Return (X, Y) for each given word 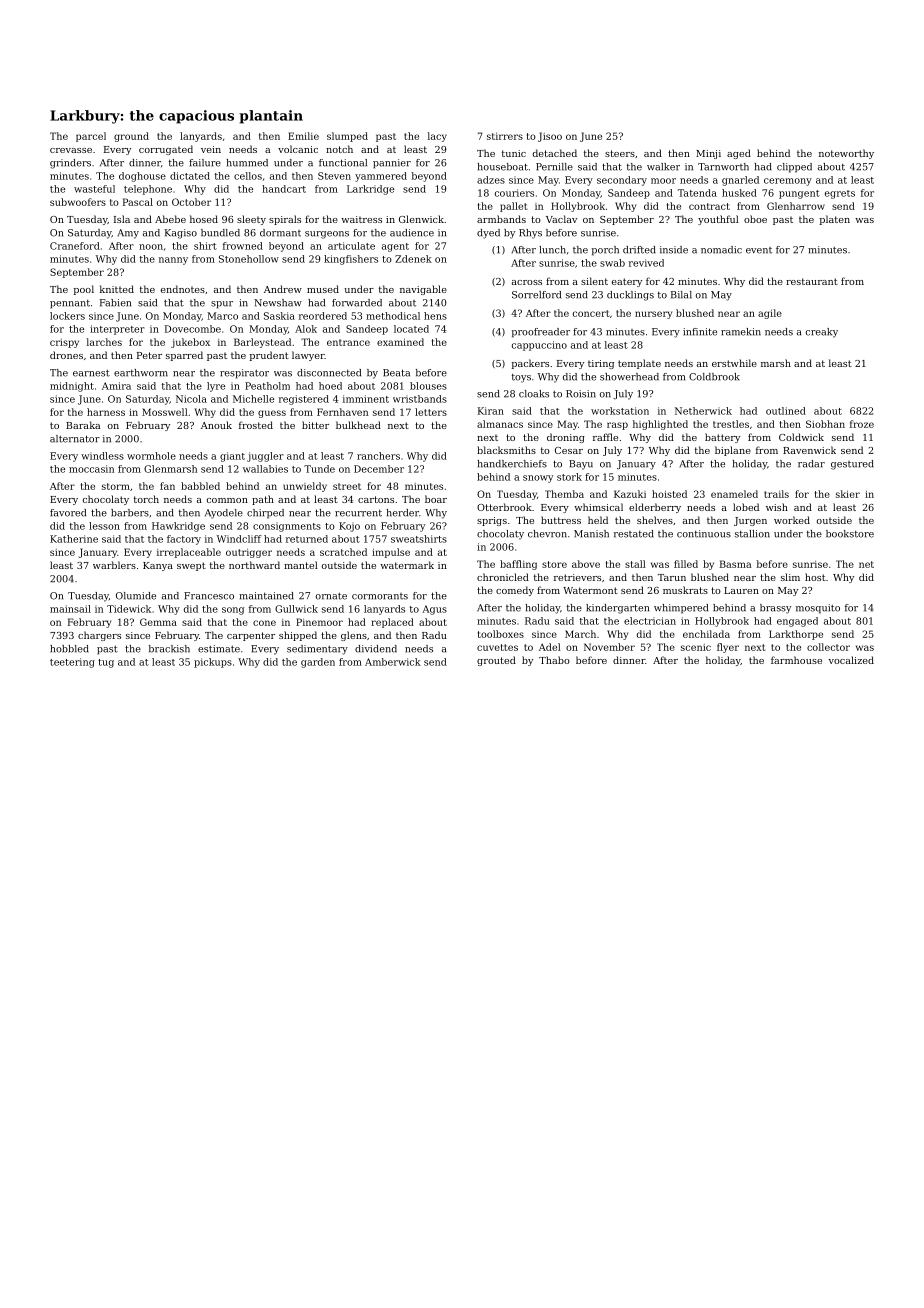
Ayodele (224, 514)
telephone (148, 190)
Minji (708, 154)
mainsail (70, 609)
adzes (491, 180)
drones (66, 355)
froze (862, 424)
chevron (547, 534)
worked (792, 520)
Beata (396, 373)
